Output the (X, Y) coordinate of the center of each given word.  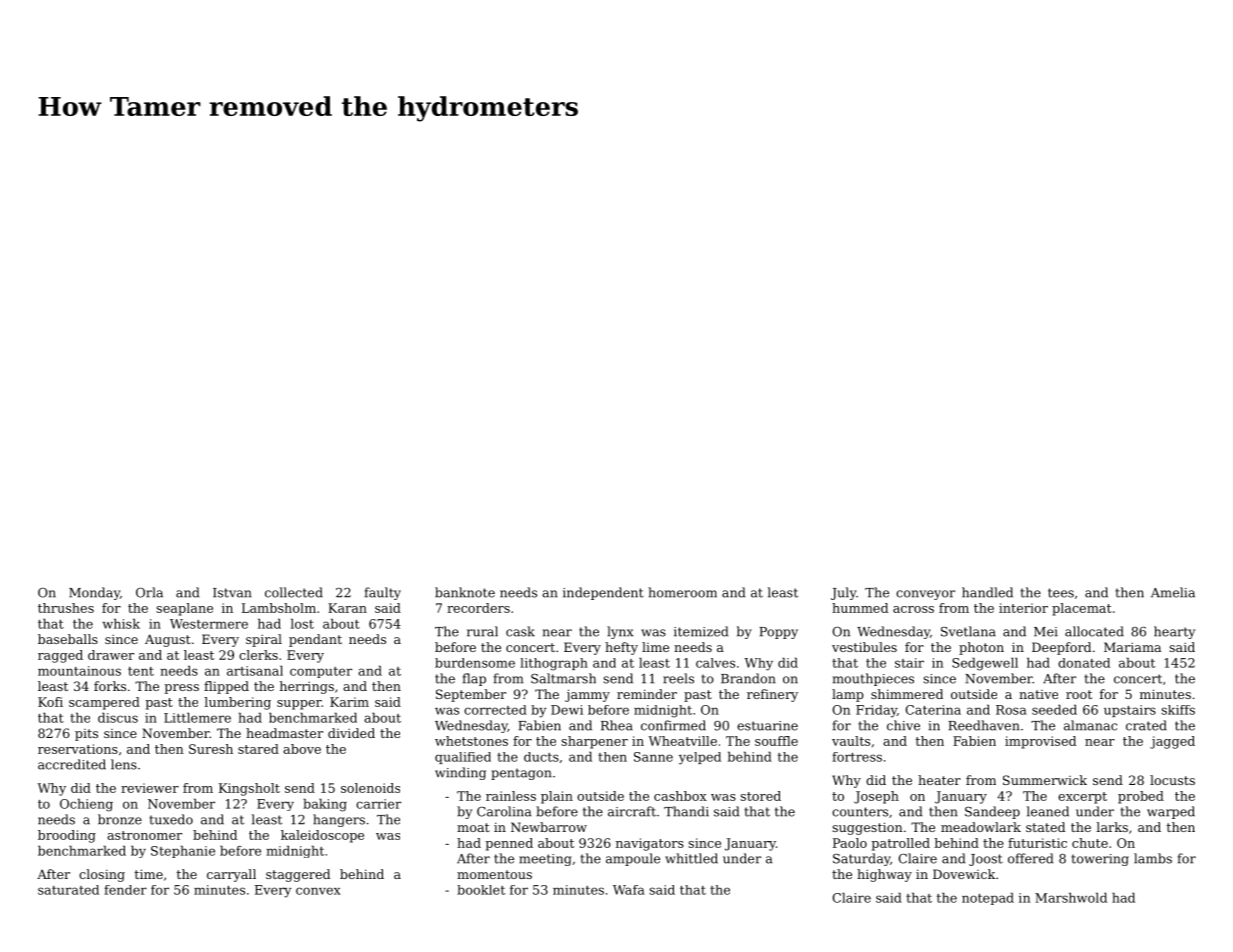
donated (1084, 663)
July (843, 593)
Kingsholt (249, 789)
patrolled (900, 844)
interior (1023, 608)
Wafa (629, 890)
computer (321, 672)
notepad (988, 898)
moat (473, 827)
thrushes (66, 608)
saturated (68, 890)
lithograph (554, 664)
